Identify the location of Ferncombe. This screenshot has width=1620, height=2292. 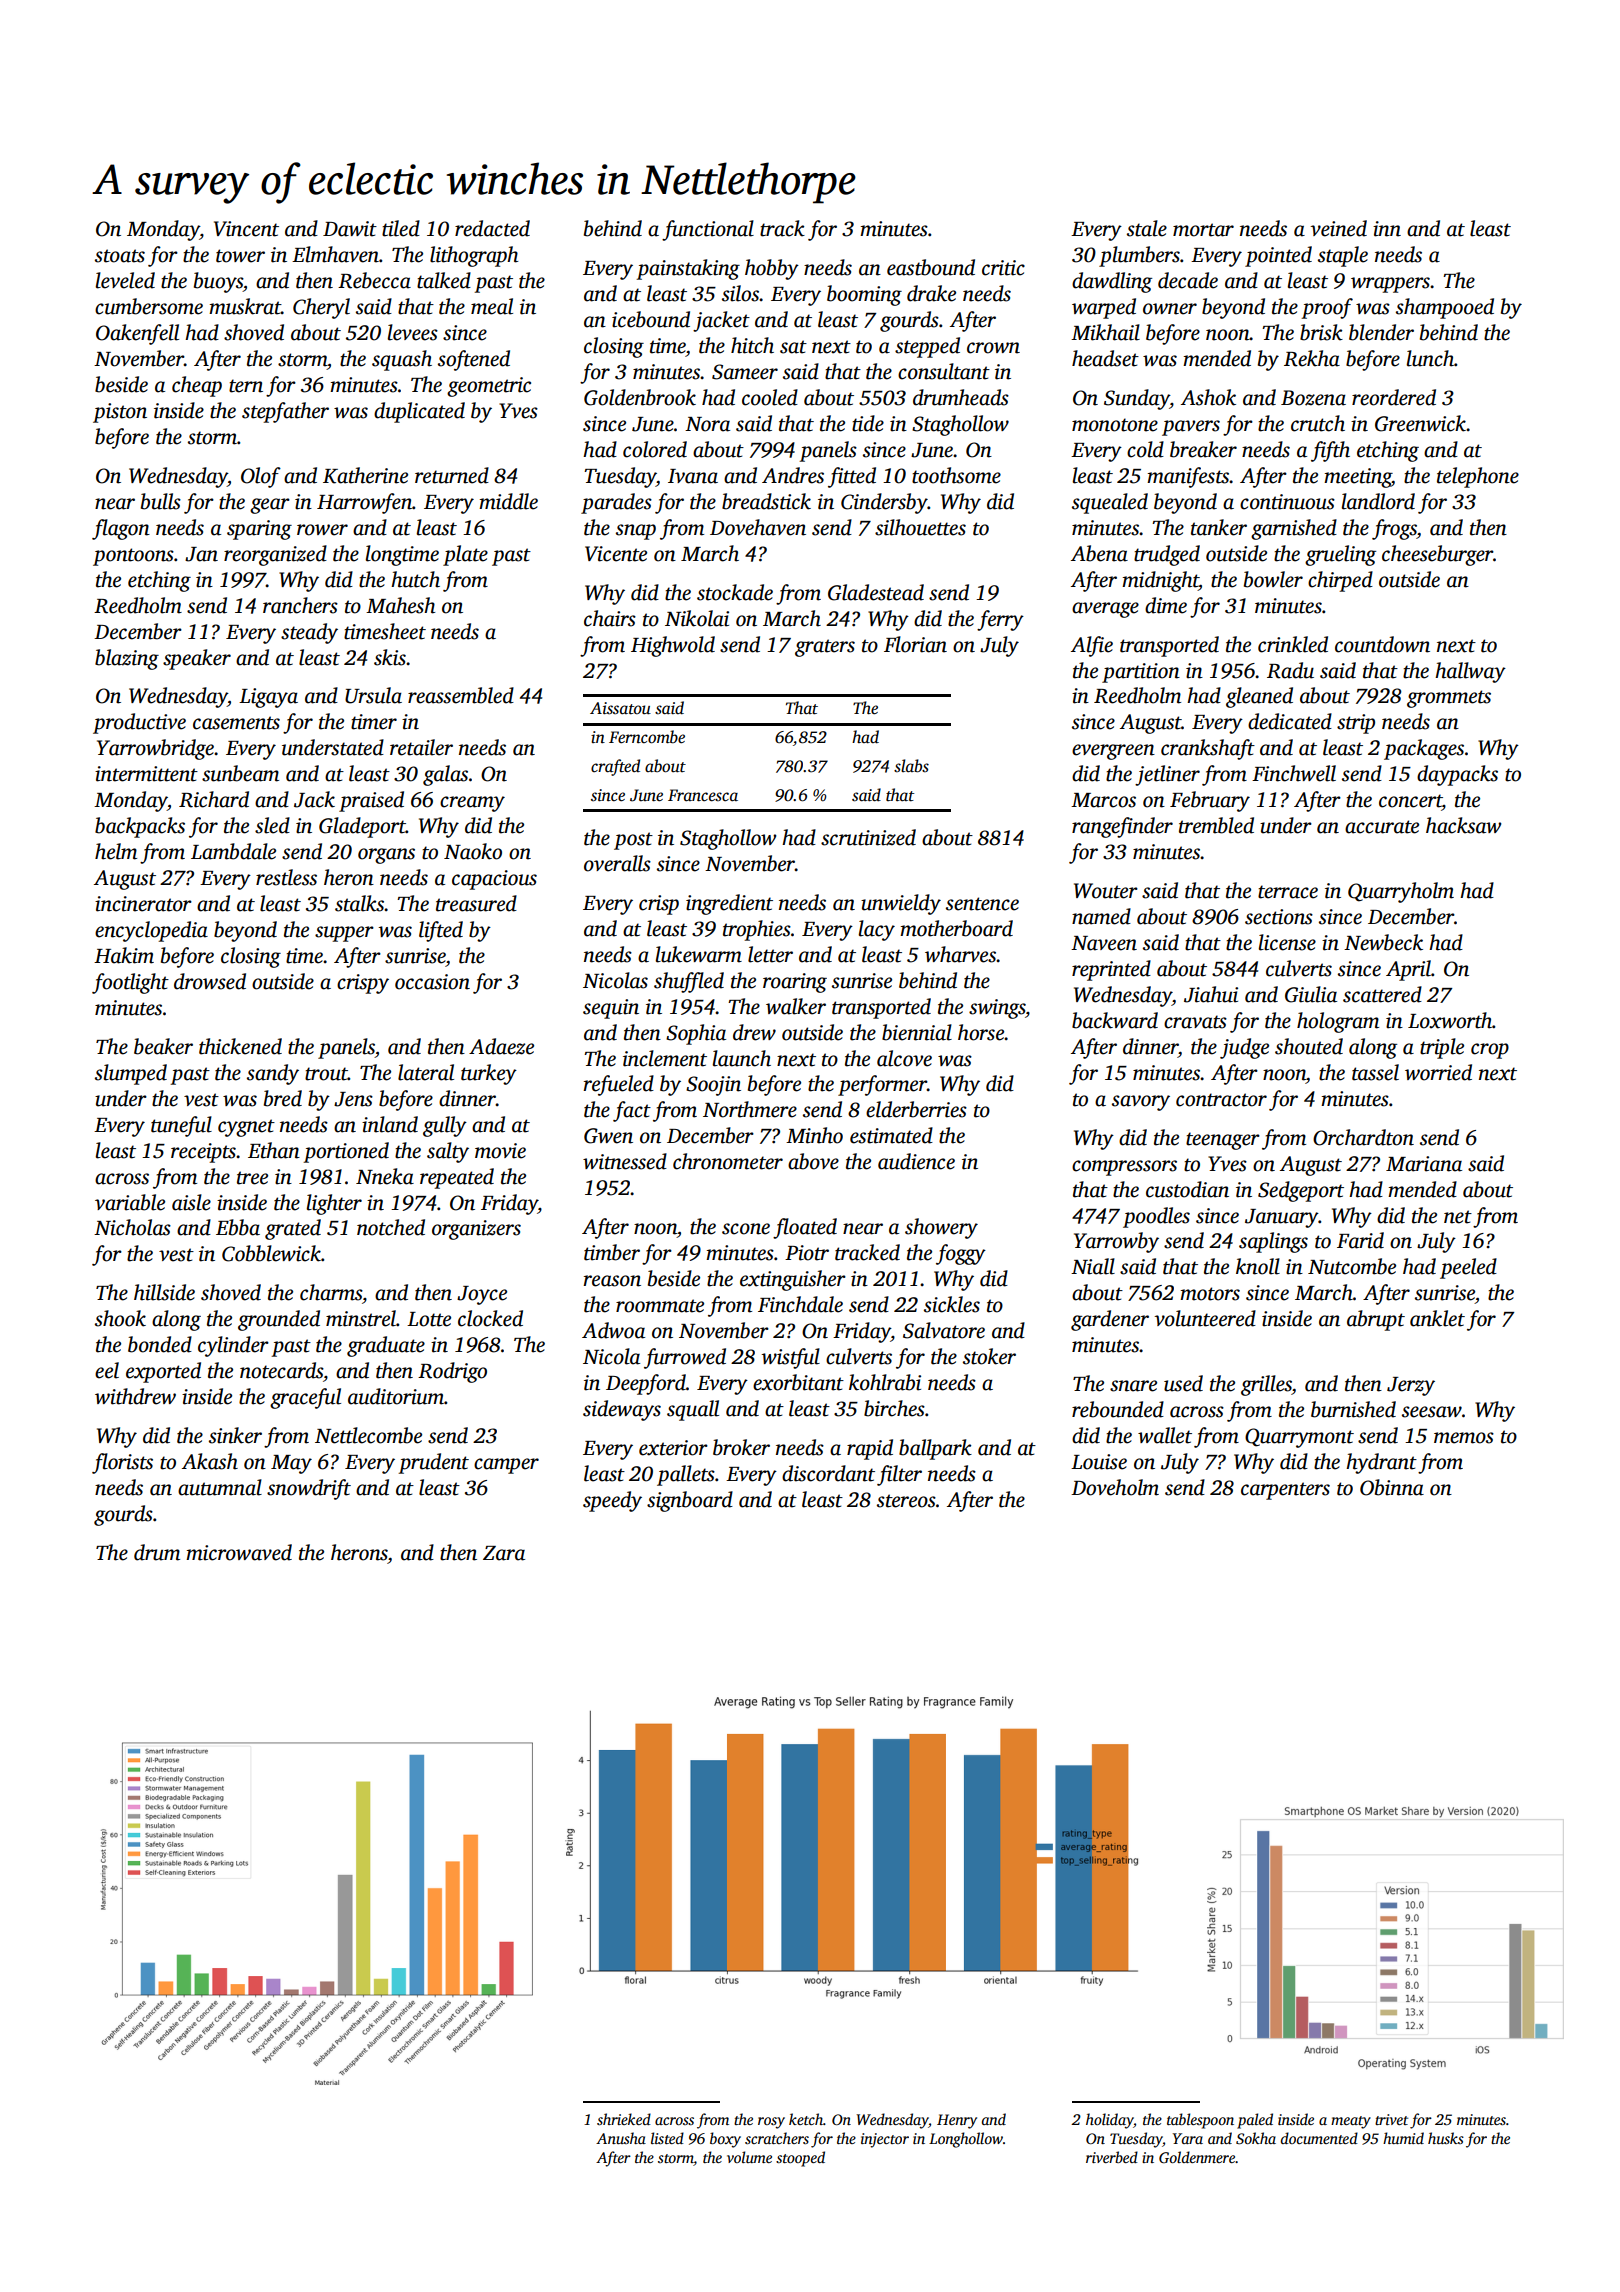
(647, 737).
